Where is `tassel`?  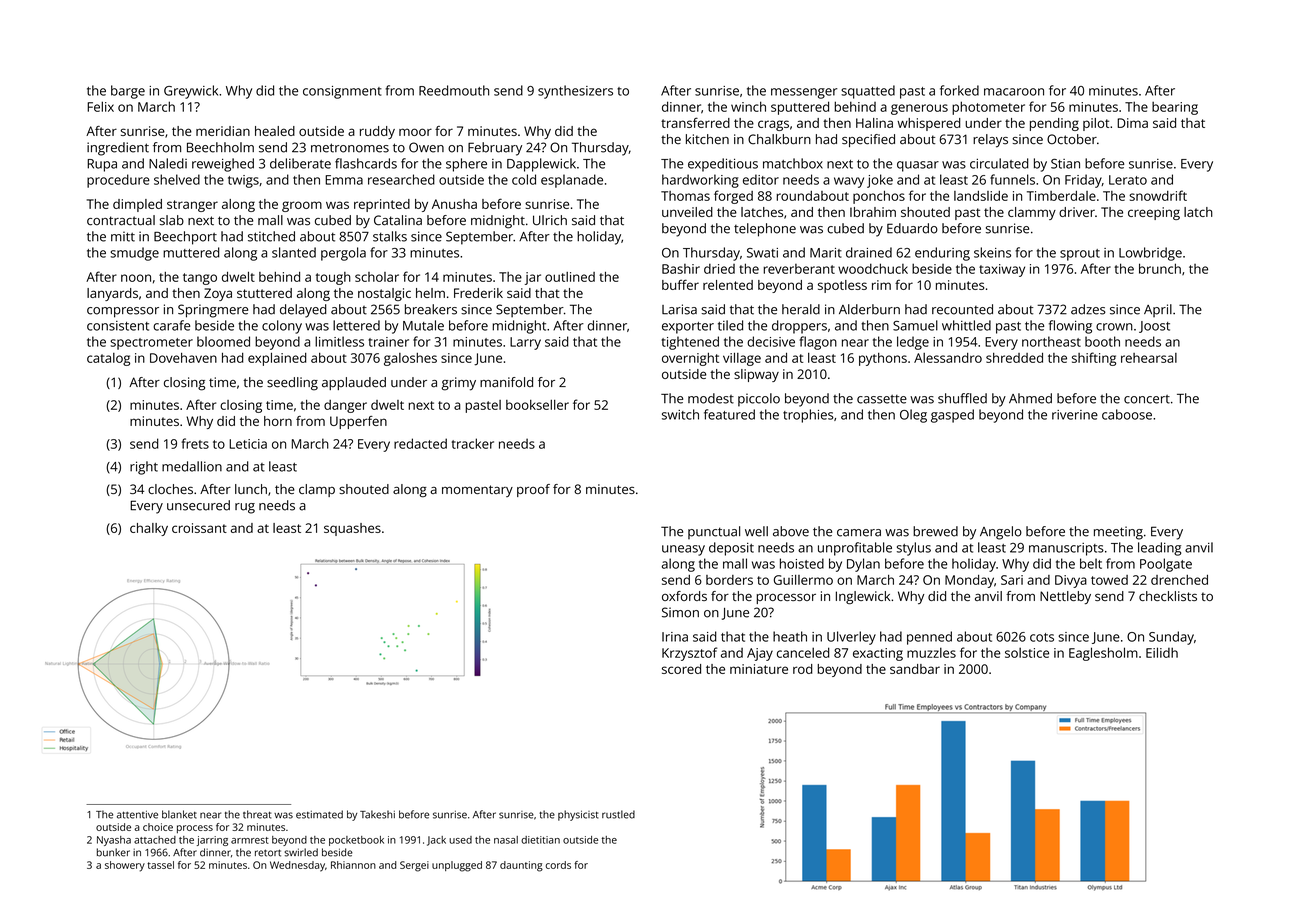
tassel is located at coordinates (160, 865).
